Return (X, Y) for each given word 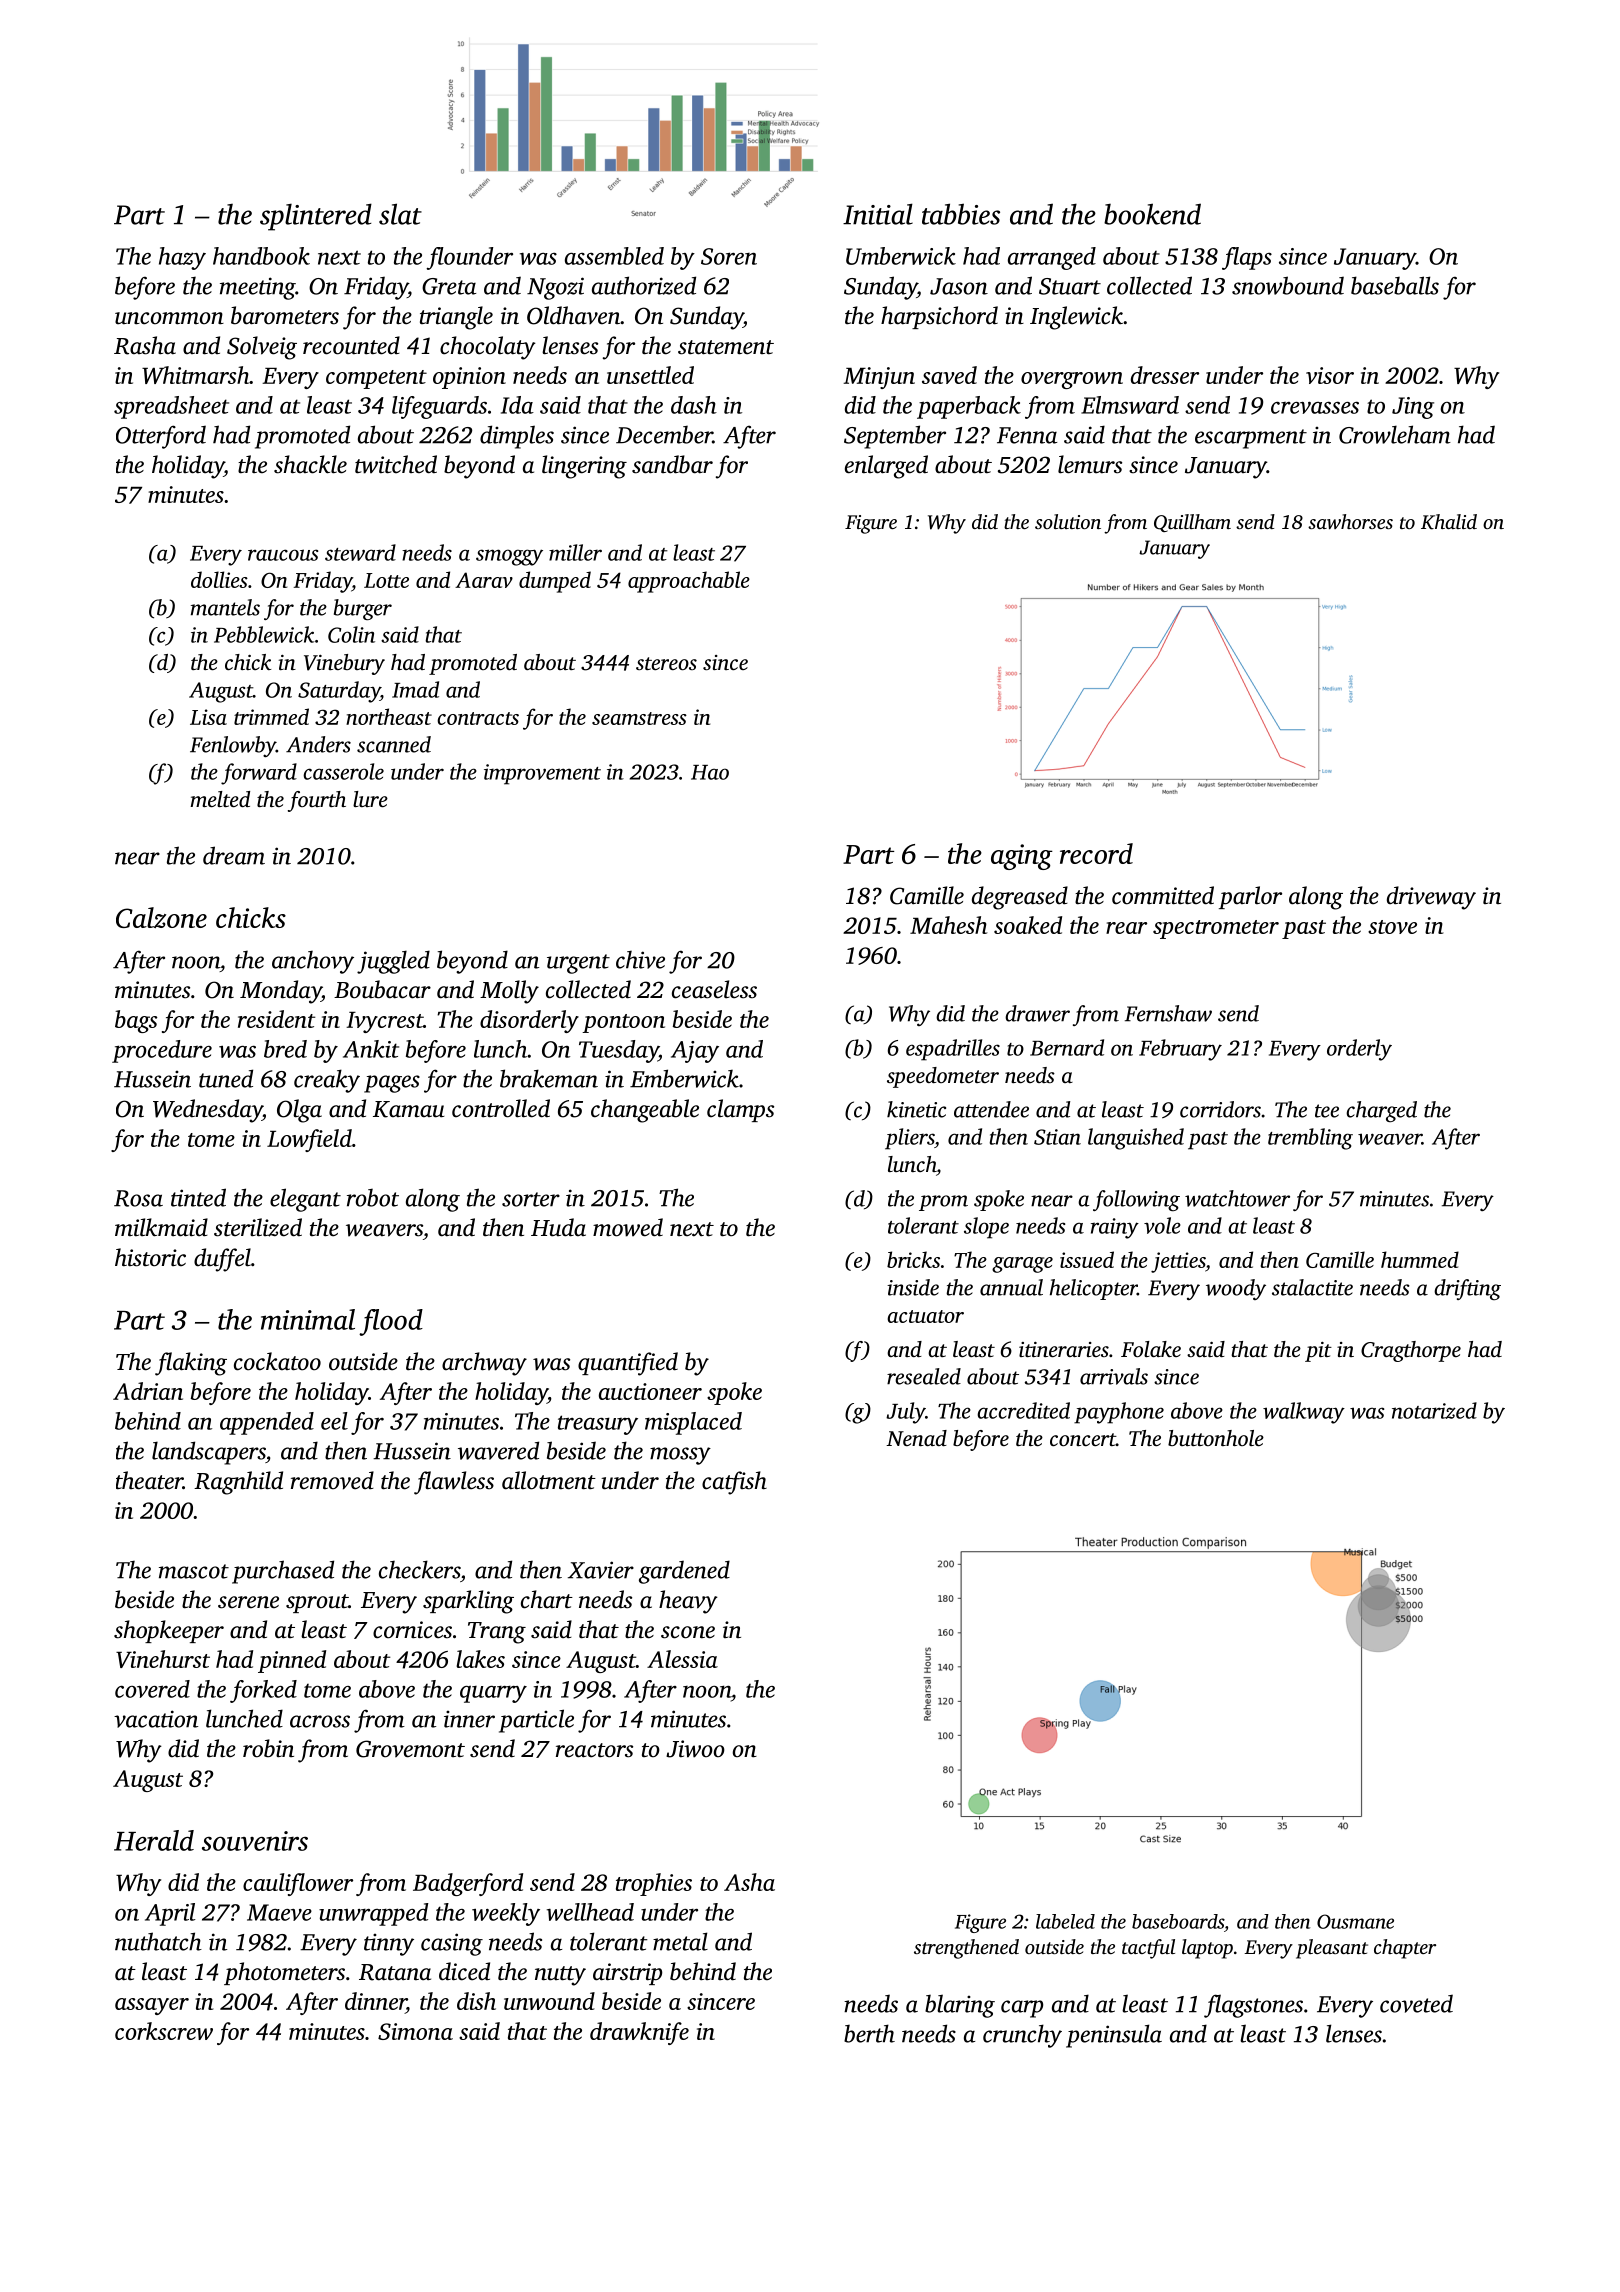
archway (484, 1364)
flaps (1247, 258)
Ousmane (1355, 1921)
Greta (449, 286)
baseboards (1178, 1921)
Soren (729, 256)
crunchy (1022, 2036)
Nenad (916, 1438)
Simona (415, 2031)
